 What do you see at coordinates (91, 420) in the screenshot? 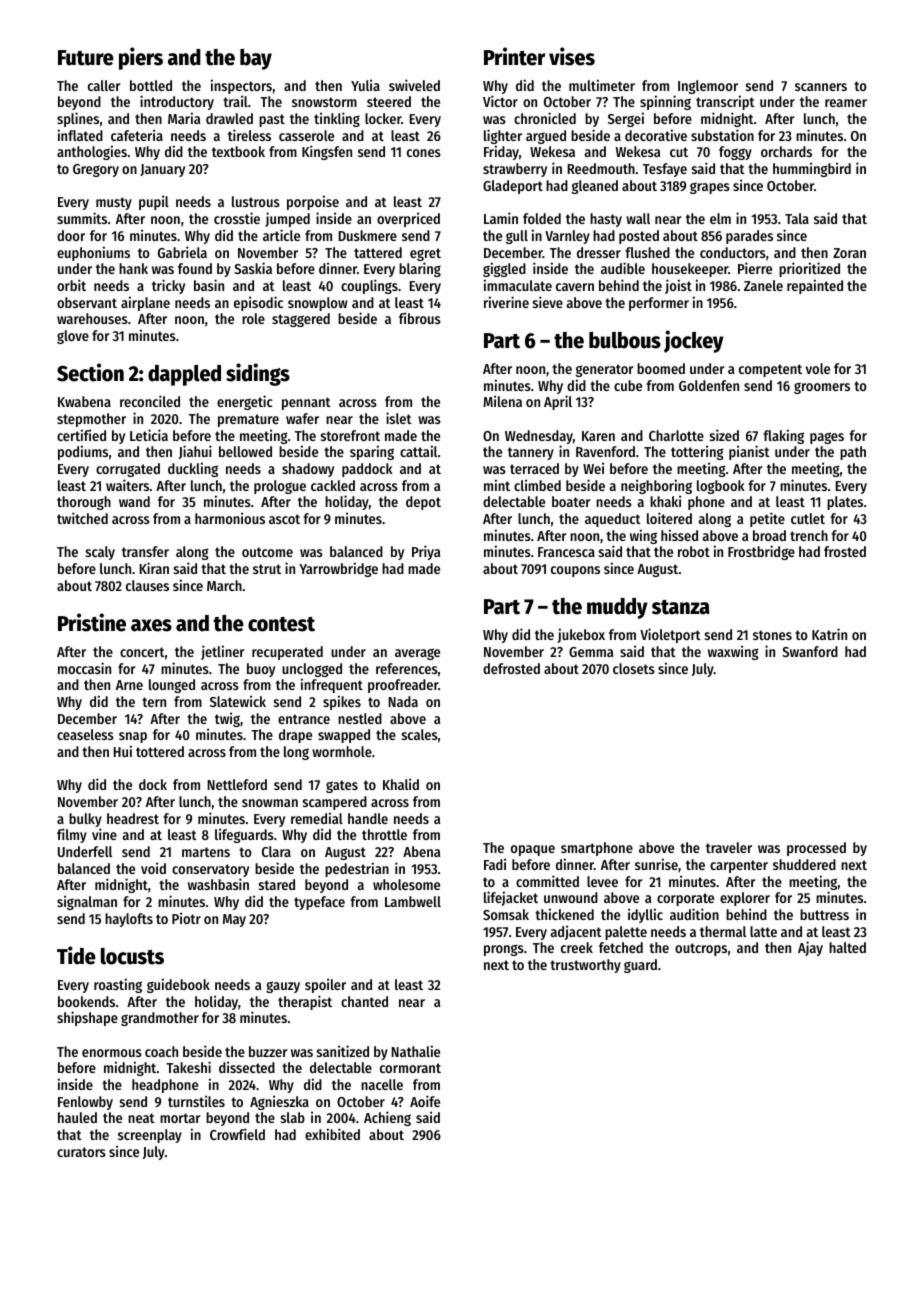
I see `stepmother` at bounding box center [91, 420].
